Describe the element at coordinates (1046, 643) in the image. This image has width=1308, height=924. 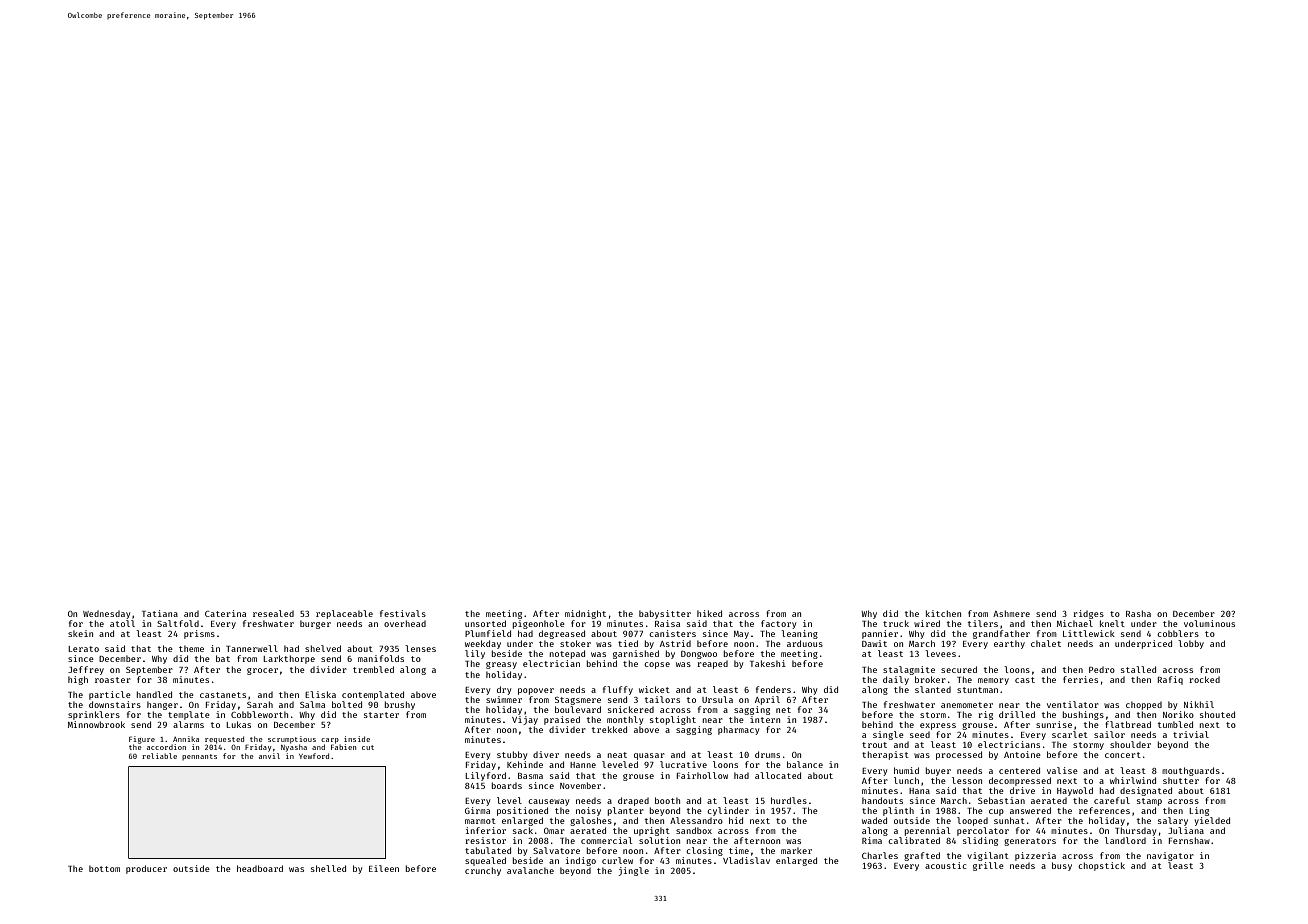
I see `chalet` at that location.
